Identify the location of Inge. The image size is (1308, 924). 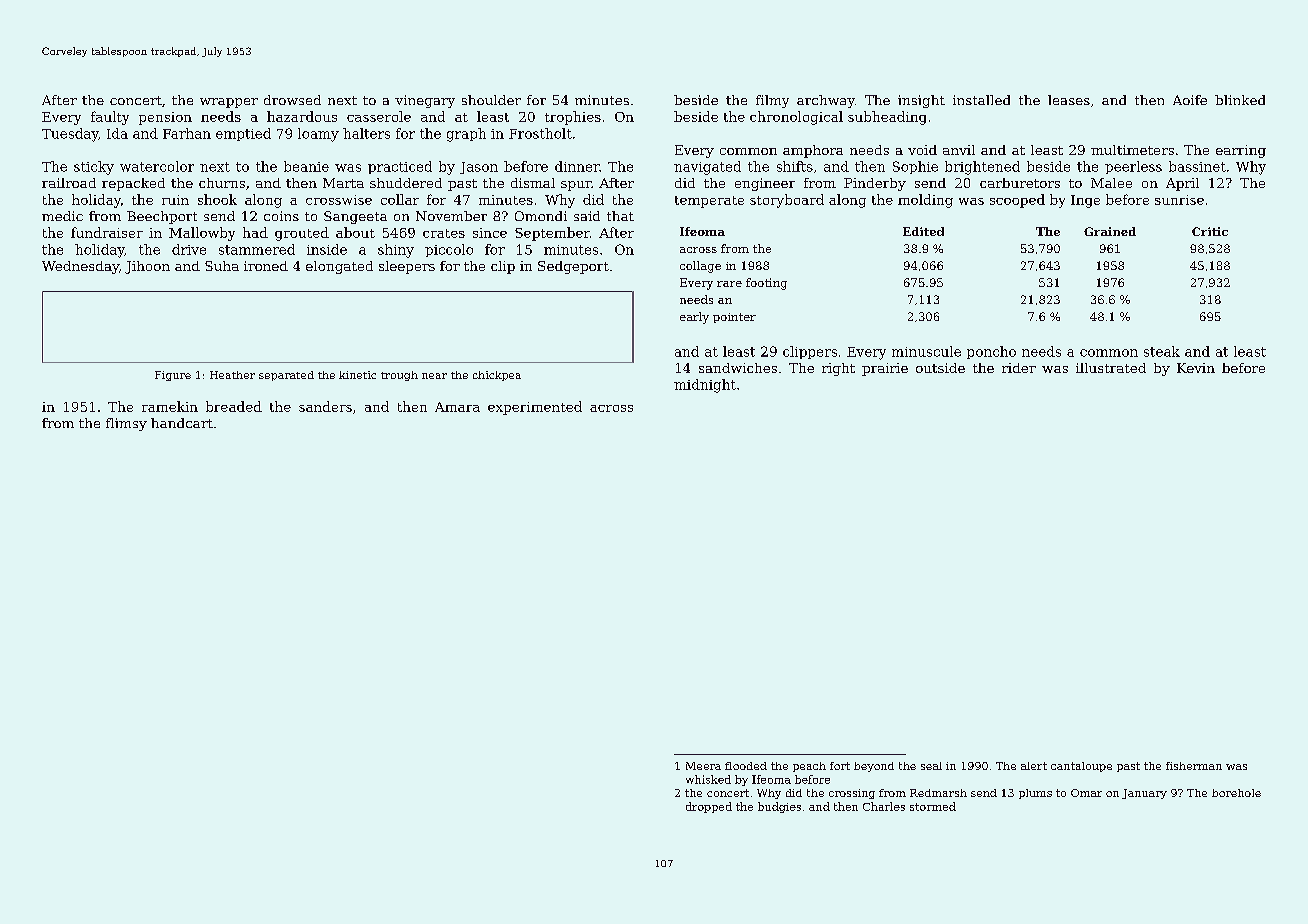
(1085, 201).
